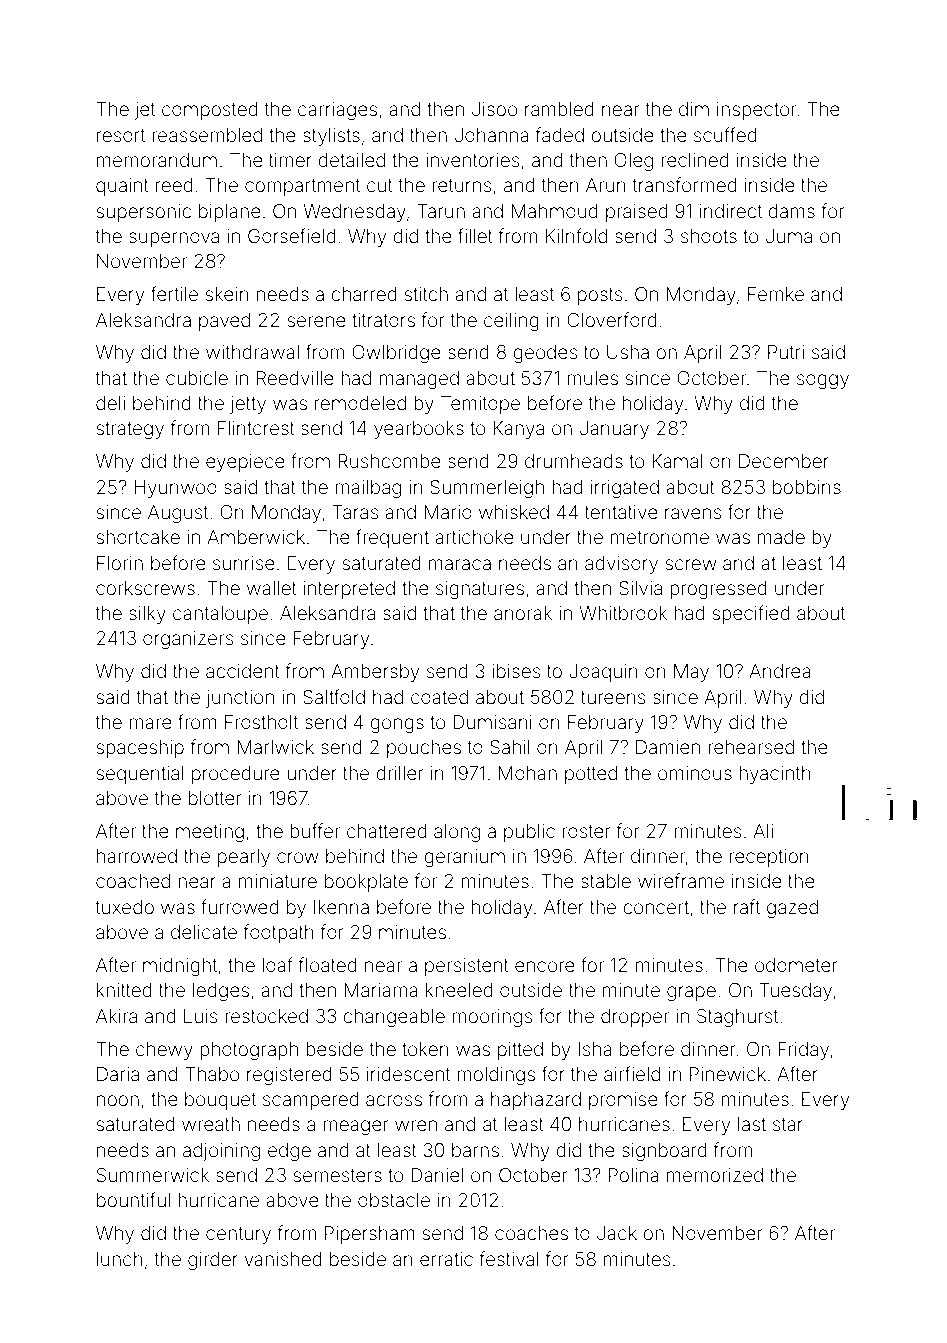 The image size is (947, 1343). What do you see at coordinates (796, 965) in the image?
I see `odometer` at bounding box center [796, 965].
